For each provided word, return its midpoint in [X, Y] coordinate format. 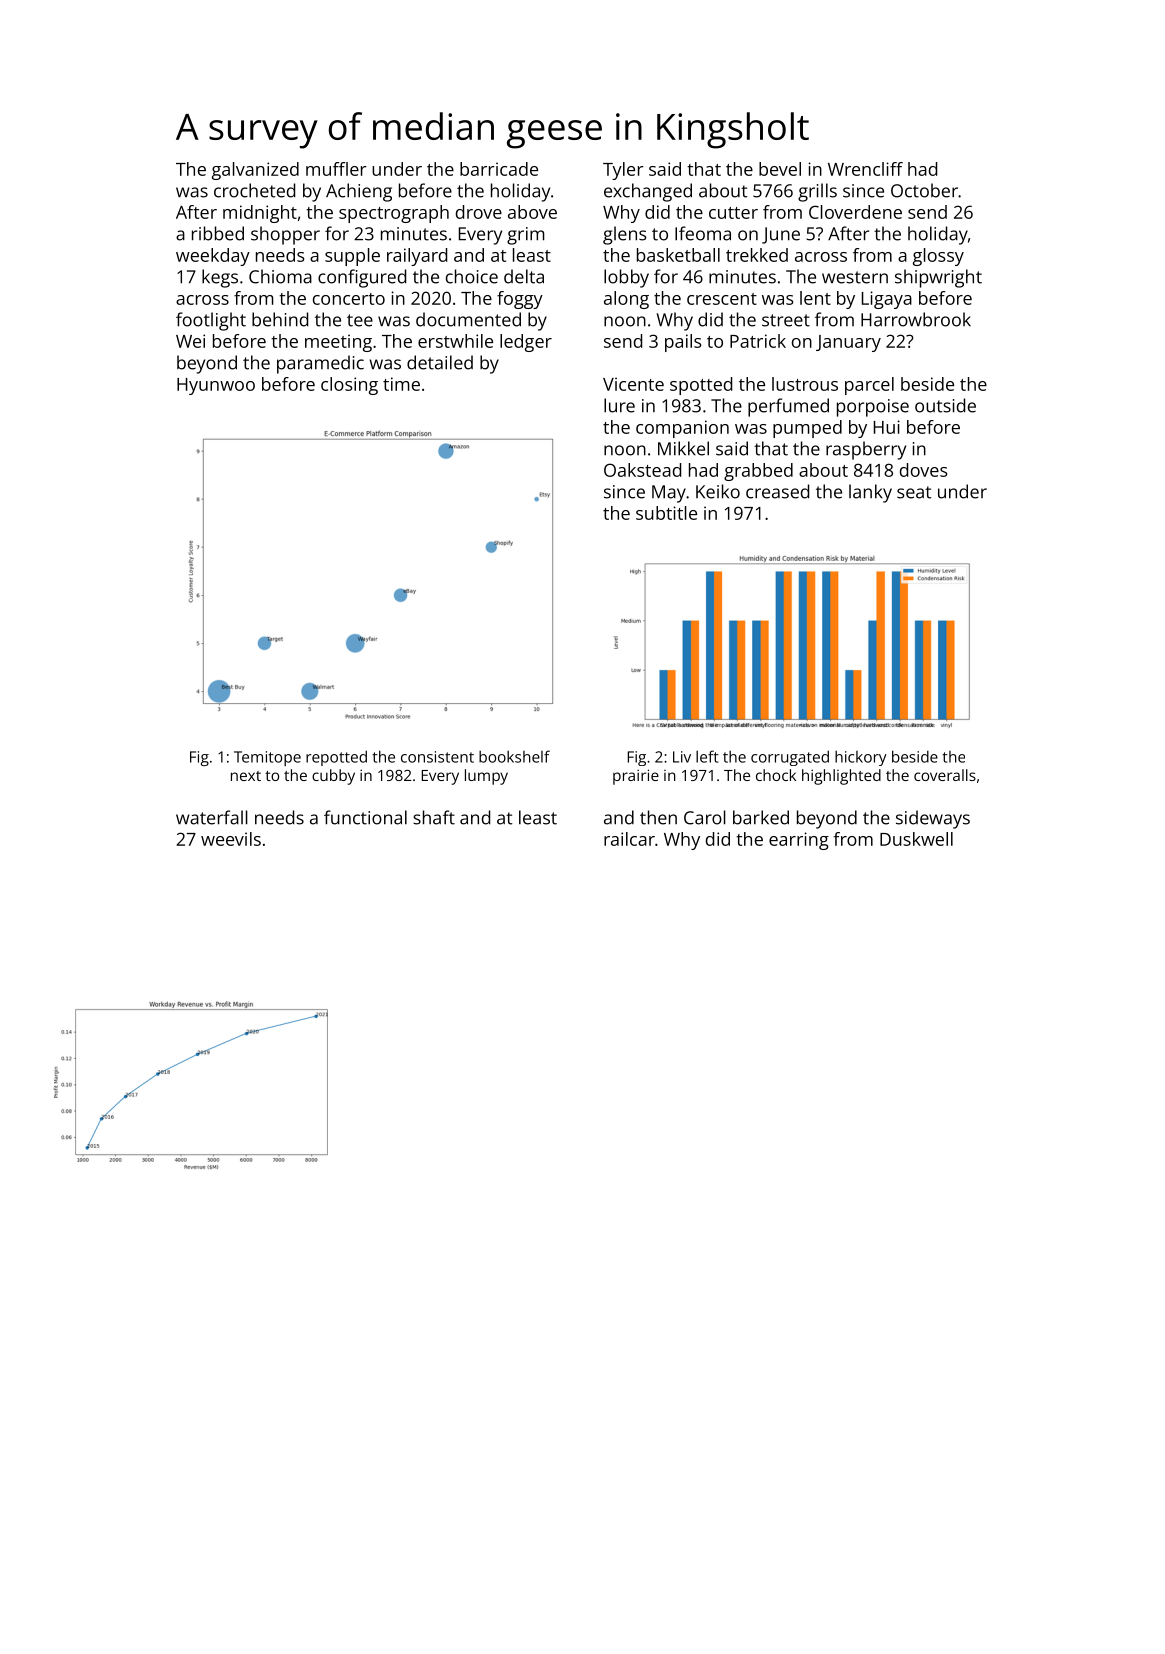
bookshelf [514, 756]
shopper [285, 235]
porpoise [873, 408]
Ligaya [887, 300]
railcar [629, 839]
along [626, 300]
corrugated [790, 758]
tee [360, 320]
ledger [526, 343]
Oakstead [642, 470]
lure [619, 405]
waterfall [212, 817]
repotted [336, 758]
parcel [869, 386]
